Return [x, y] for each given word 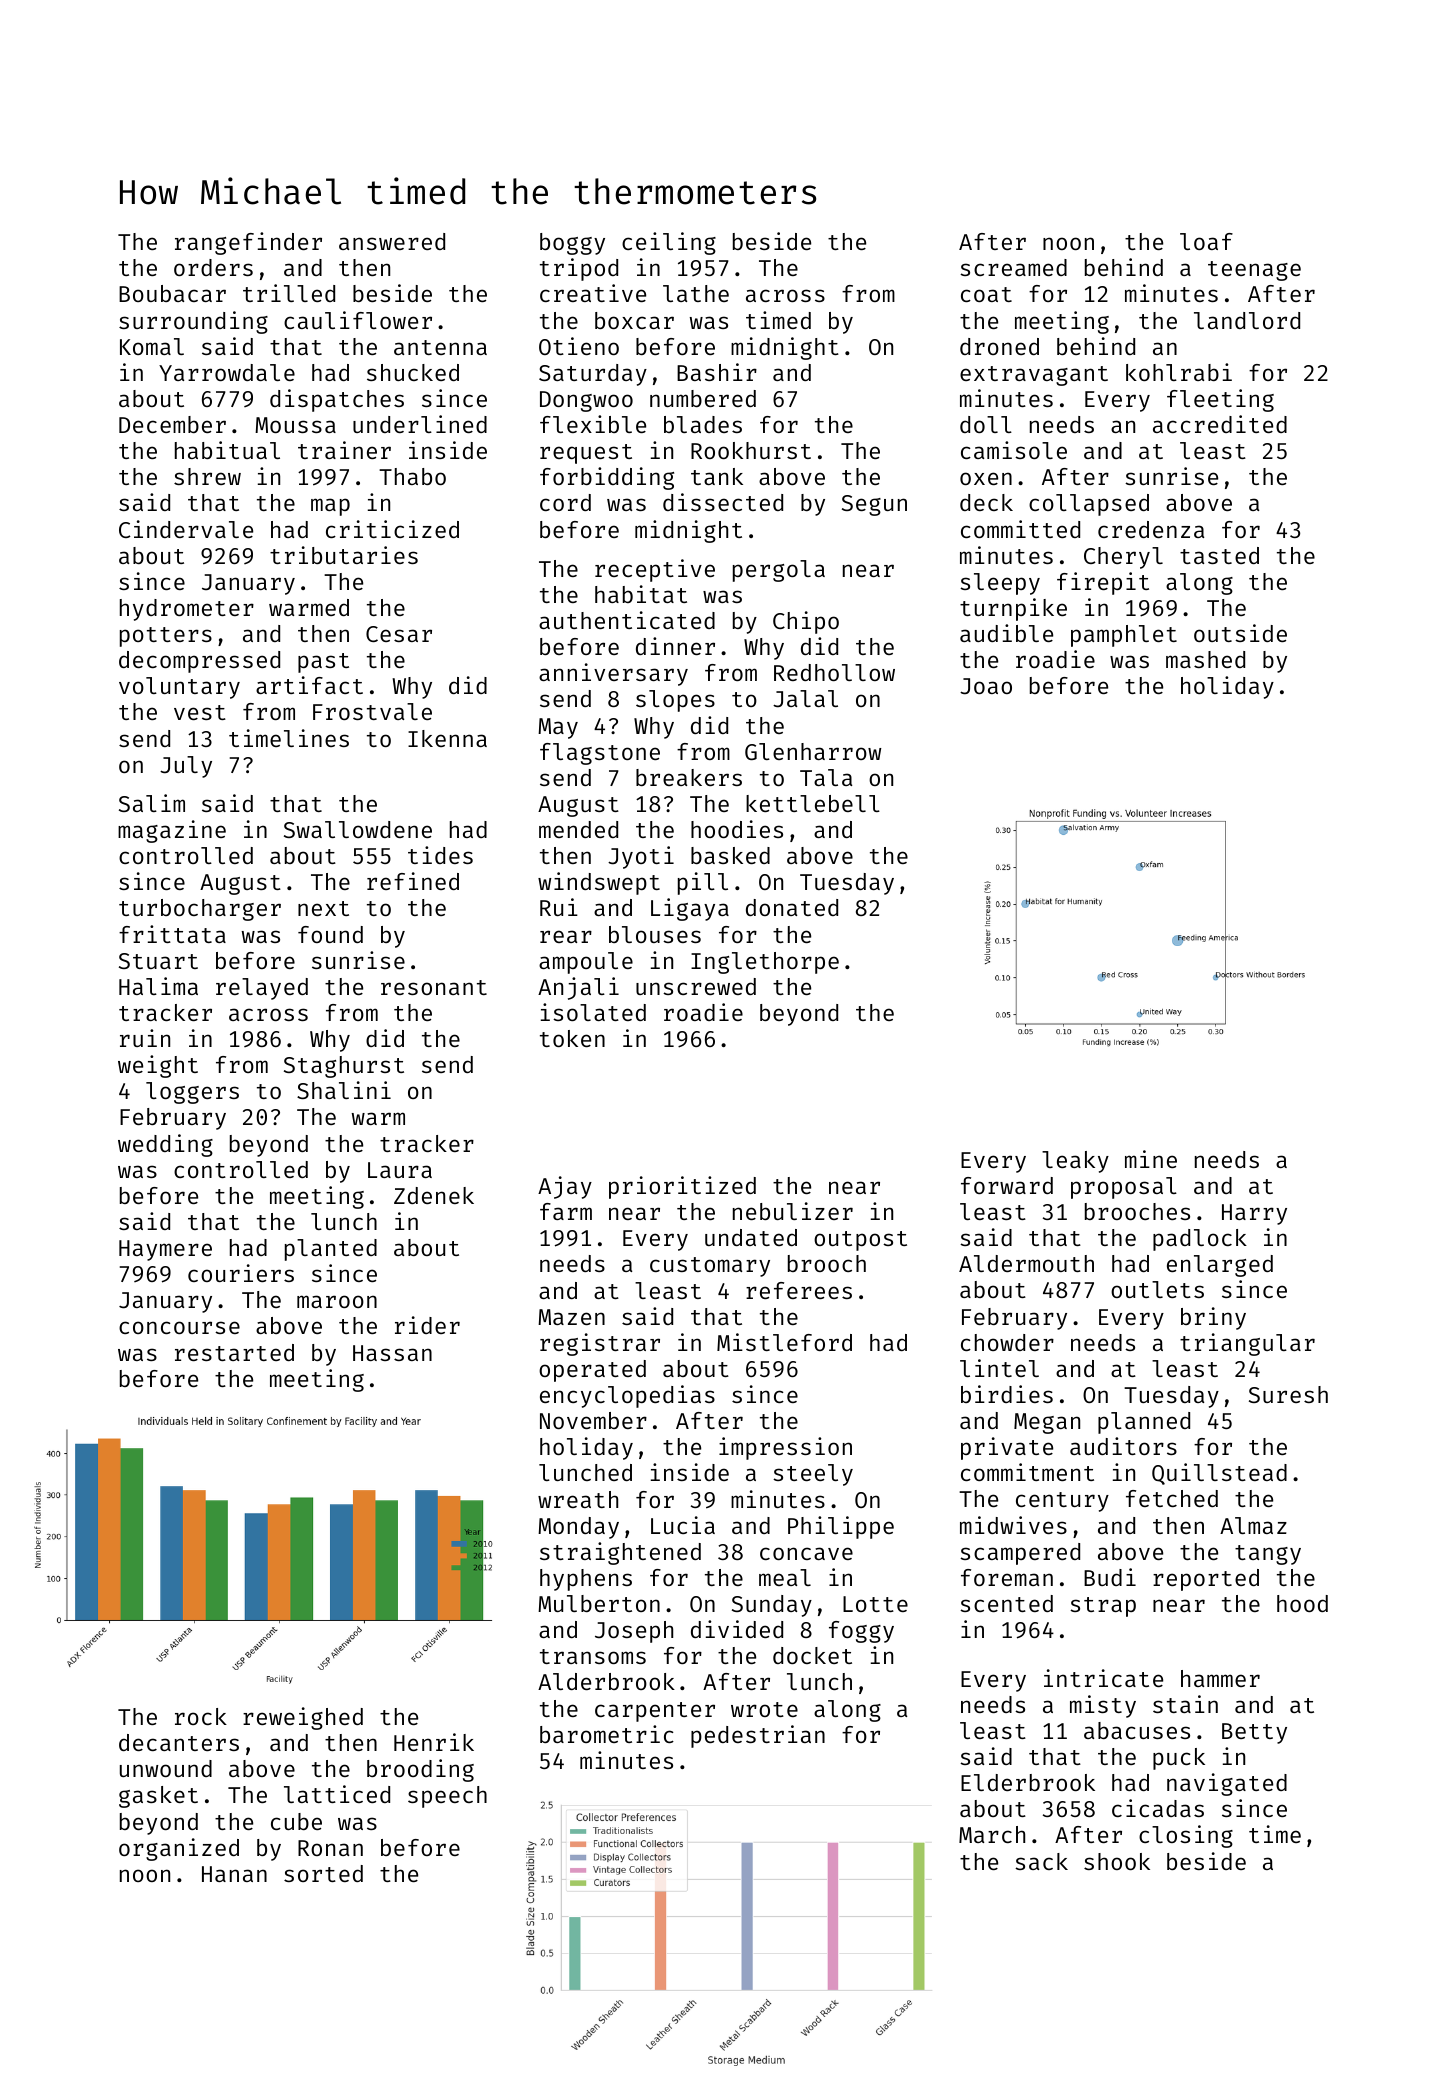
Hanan [234, 1874]
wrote [764, 1709]
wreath [578, 1499]
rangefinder [248, 243]
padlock [1200, 1240]
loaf [1206, 241]
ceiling [669, 243]
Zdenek [434, 1195]
